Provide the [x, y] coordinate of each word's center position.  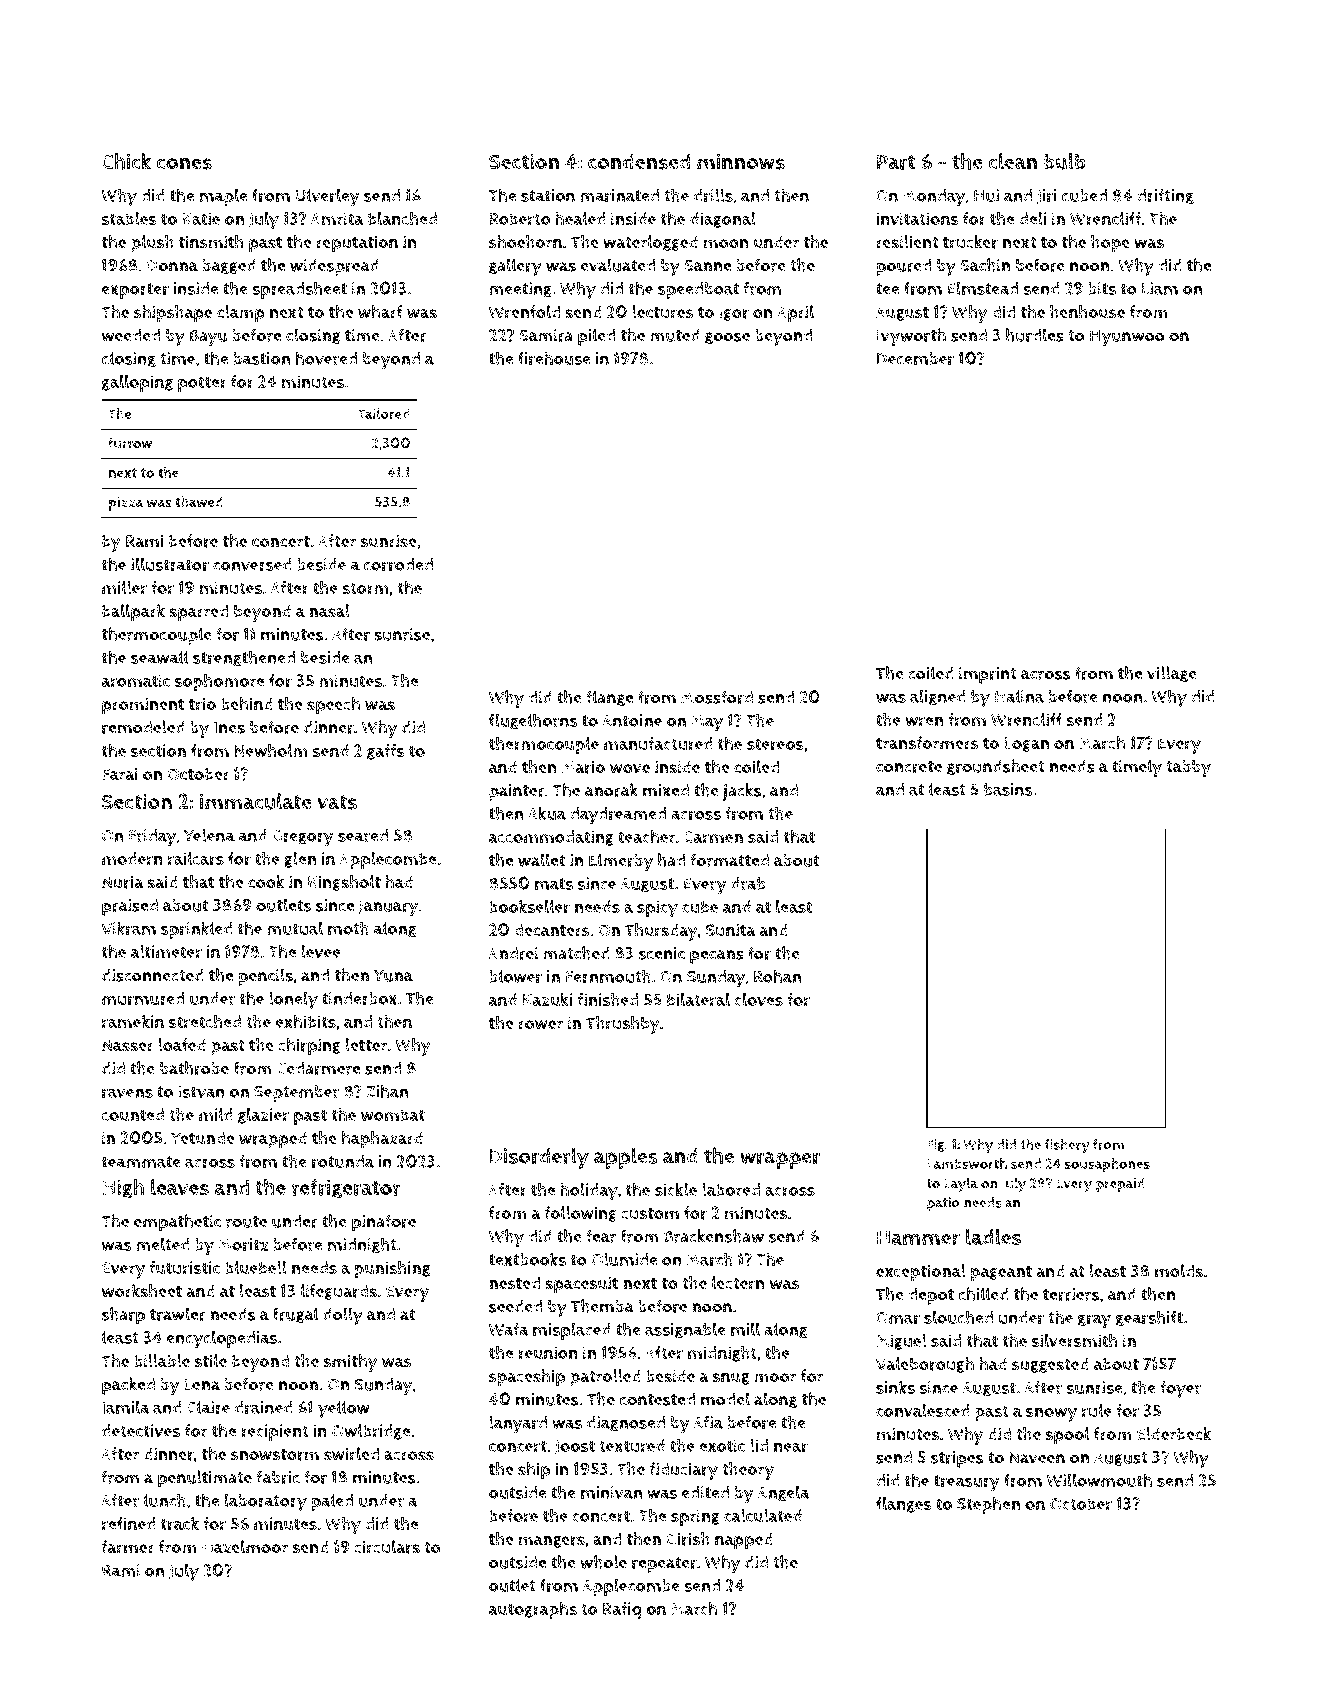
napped [744, 1541]
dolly [343, 1316]
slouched [958, 1317]
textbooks [527, 1259]
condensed [639, 161]
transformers [927, 743]
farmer [128, 1547]
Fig [935, 1145]
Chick [126, 161]
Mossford [717, 697]
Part [896, 162]
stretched [205, 1021]
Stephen [988, 1506]
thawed [199, 502]
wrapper [780, 1160]
